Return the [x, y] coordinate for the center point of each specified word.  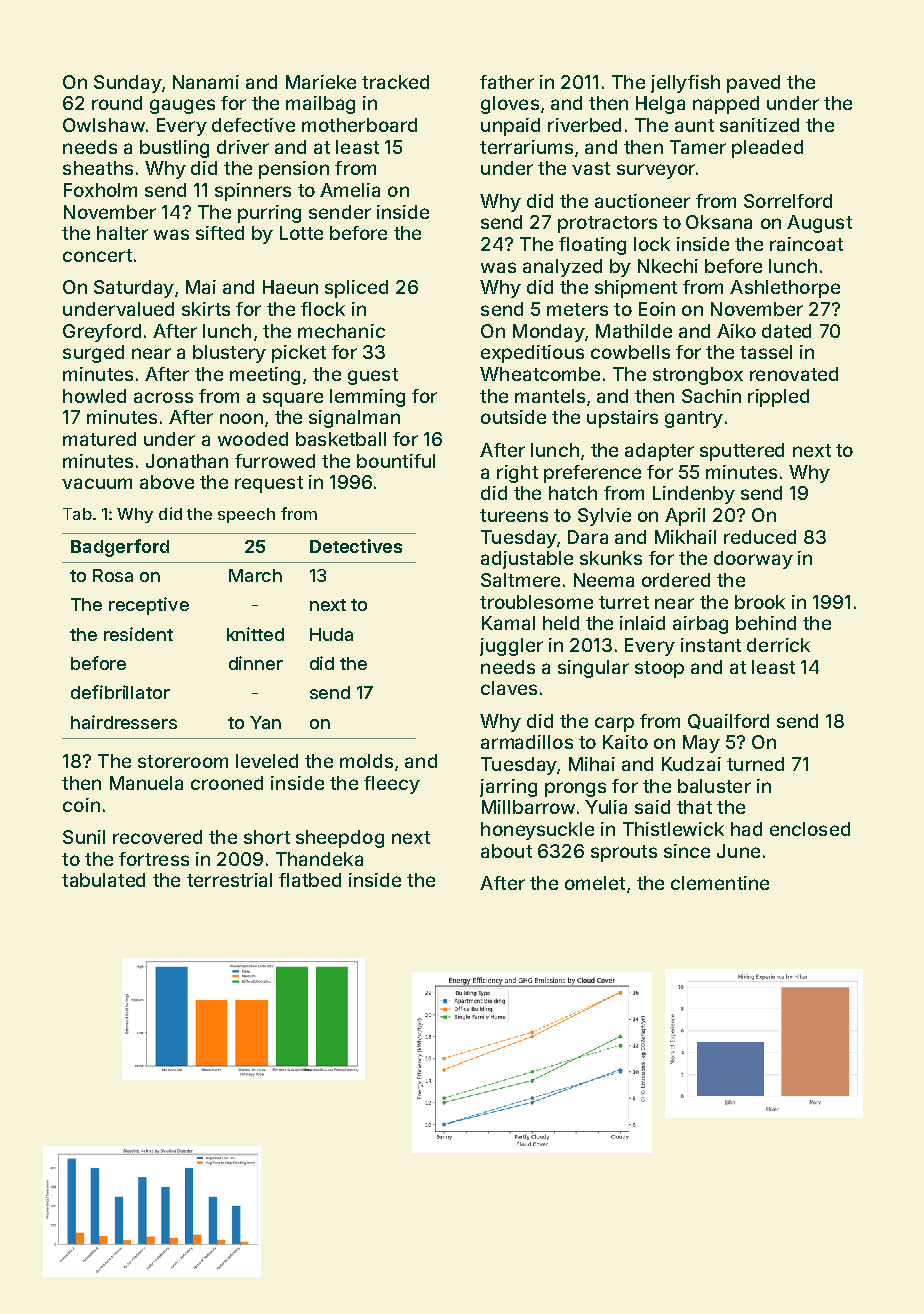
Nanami [206, 82]
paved [753, 84]
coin [81, 805]
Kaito [625, 742]
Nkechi [668, 266]
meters [577, 309]
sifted [220, 233]
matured [99, 439]
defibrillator [120, 692]
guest [373, 376]
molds [366, 761]
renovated [794, 374]
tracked [395, 82]
